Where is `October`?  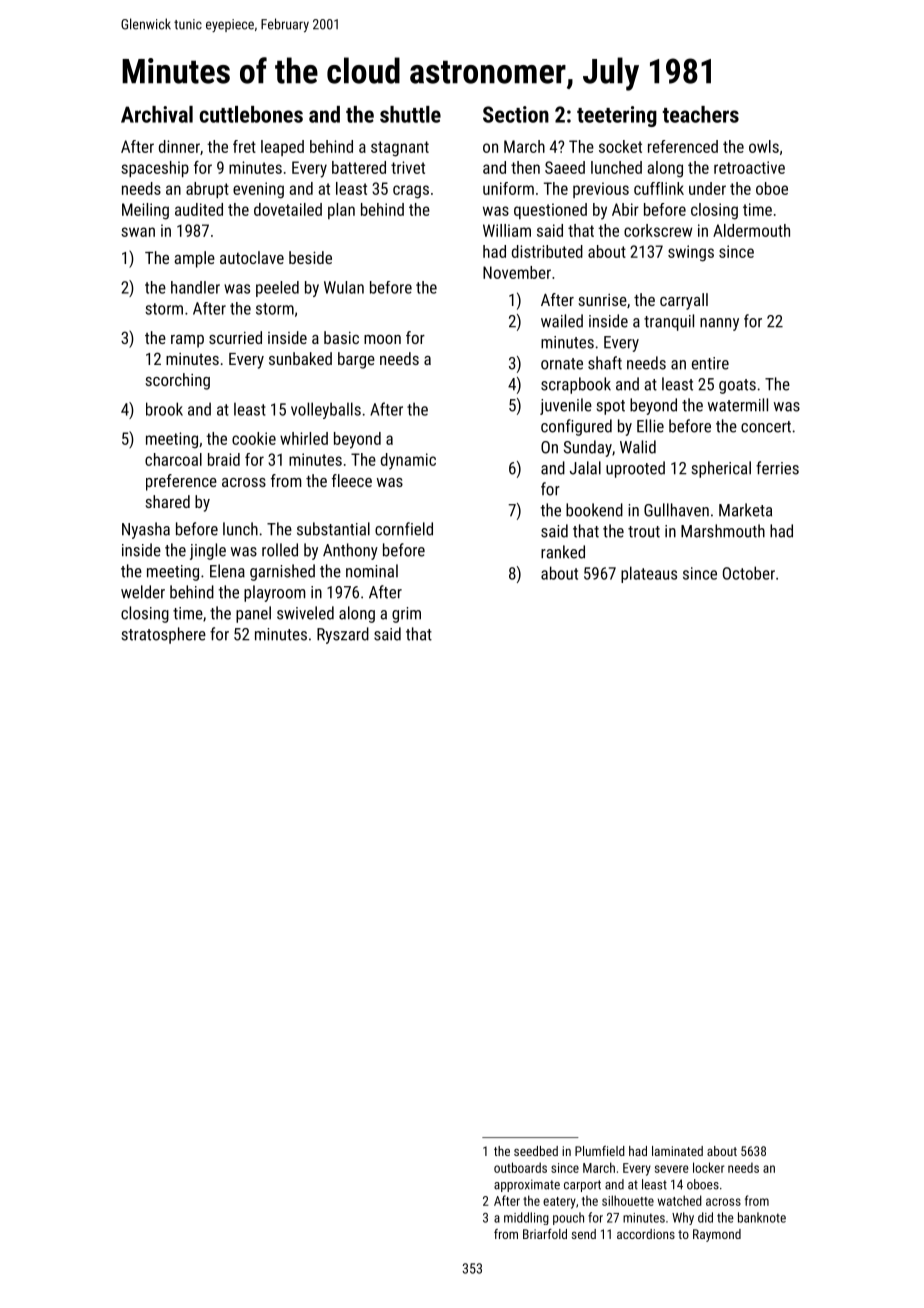
October is located at coordinates (749, 573).
